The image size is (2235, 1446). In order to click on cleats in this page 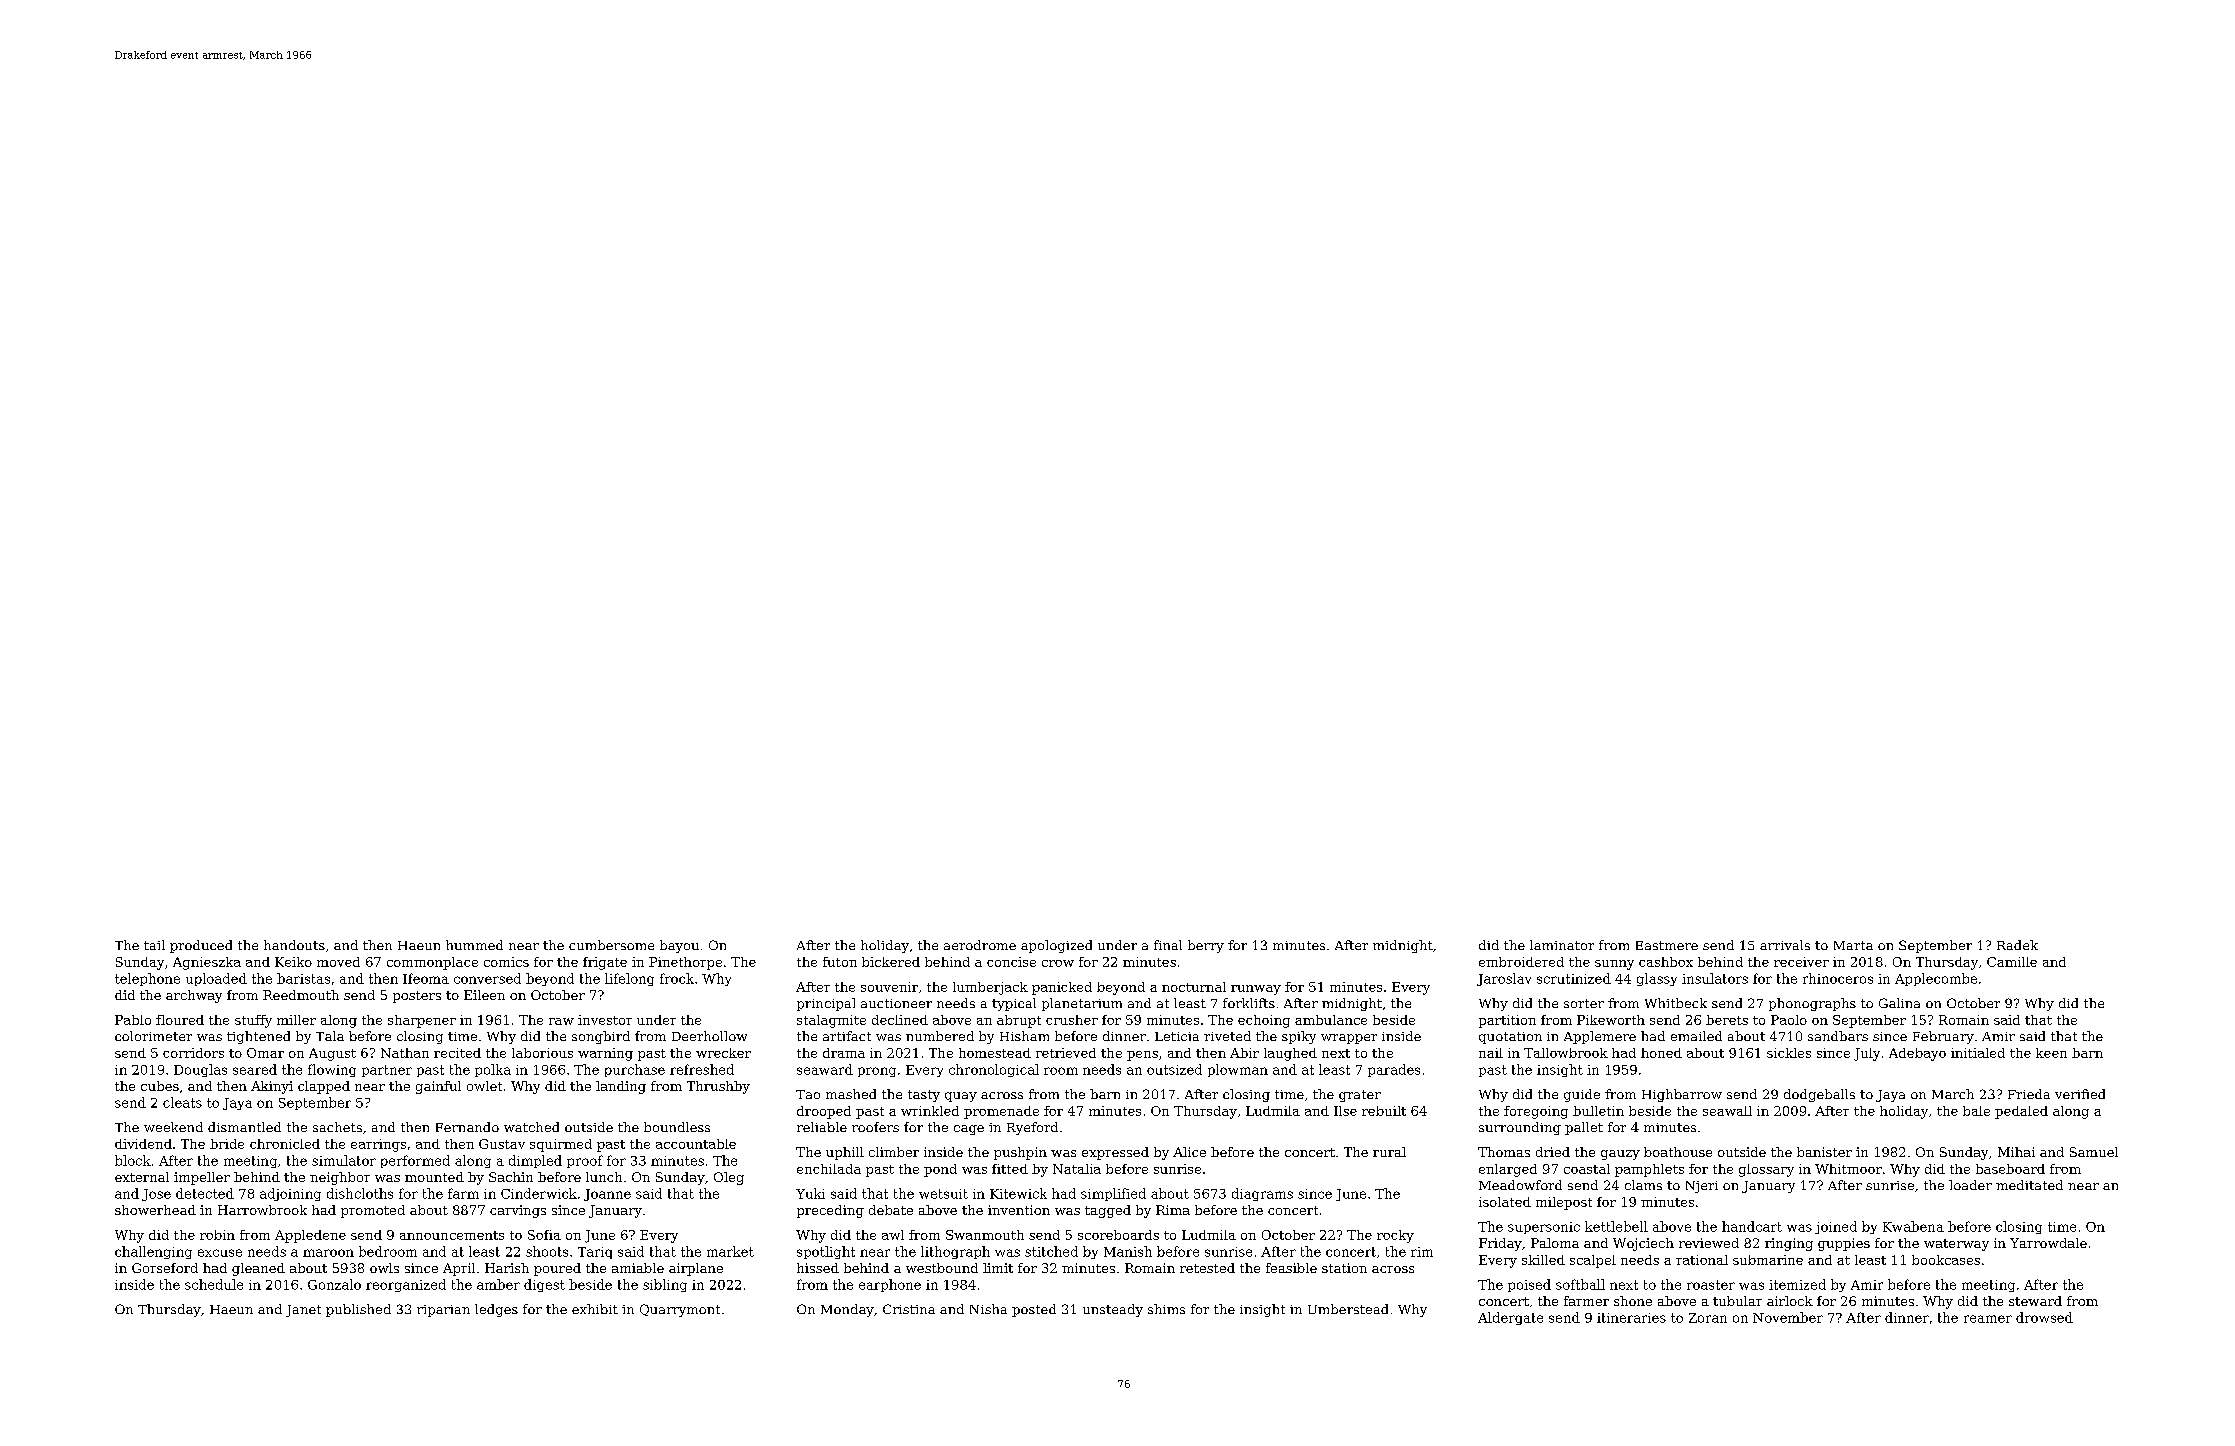, I will do `click(182, 1102)`.
